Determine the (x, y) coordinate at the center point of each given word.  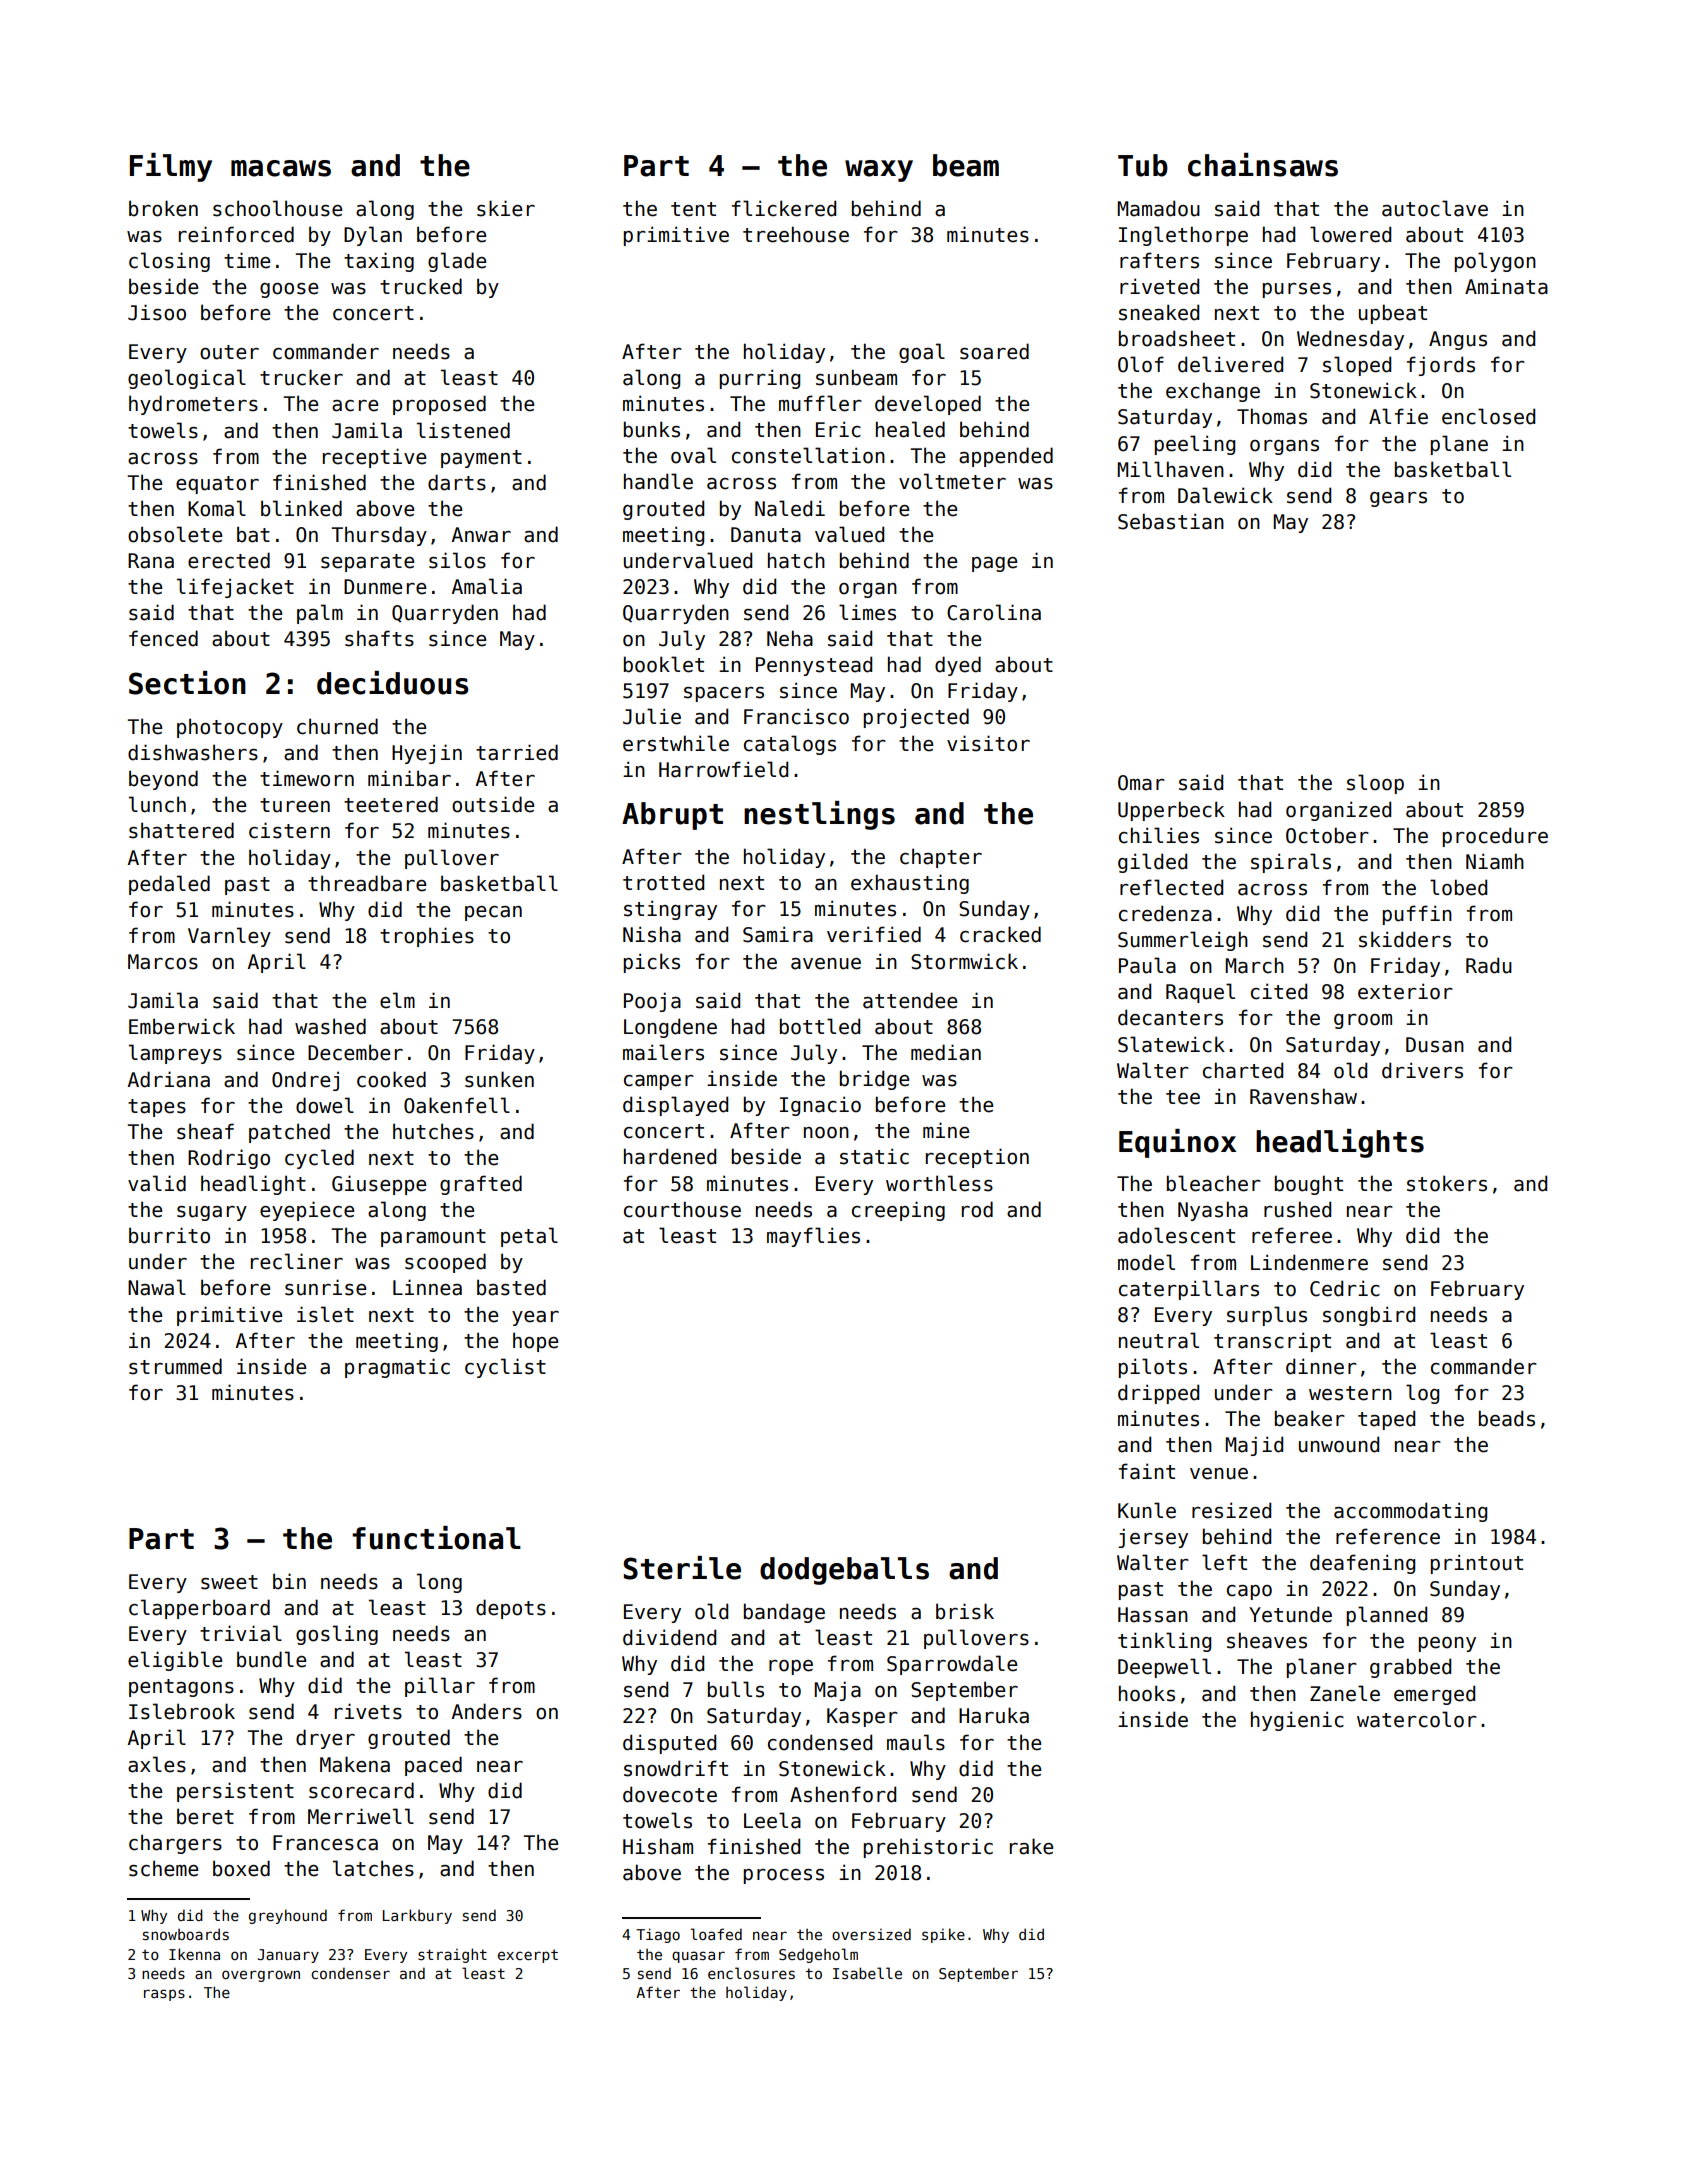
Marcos (163, 962)
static (874, 1156)
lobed (1458, 887)
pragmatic (397, 1368)
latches (373, 1868)
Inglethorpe (1183, 236)
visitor (988, 743)
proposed (439, 405)
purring (760, 379)
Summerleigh (1183, 941)
